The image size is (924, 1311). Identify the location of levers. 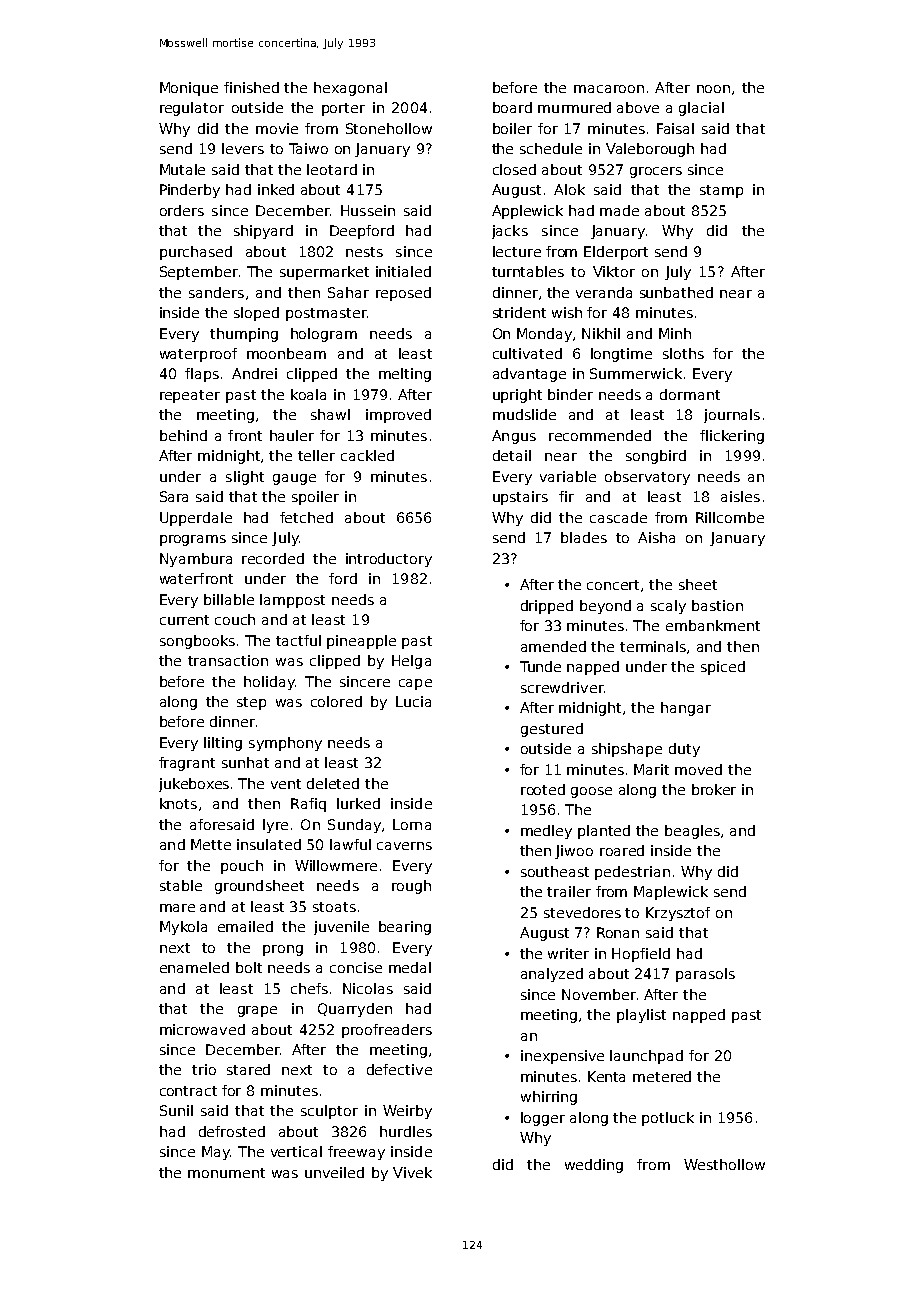
(243, 148).
